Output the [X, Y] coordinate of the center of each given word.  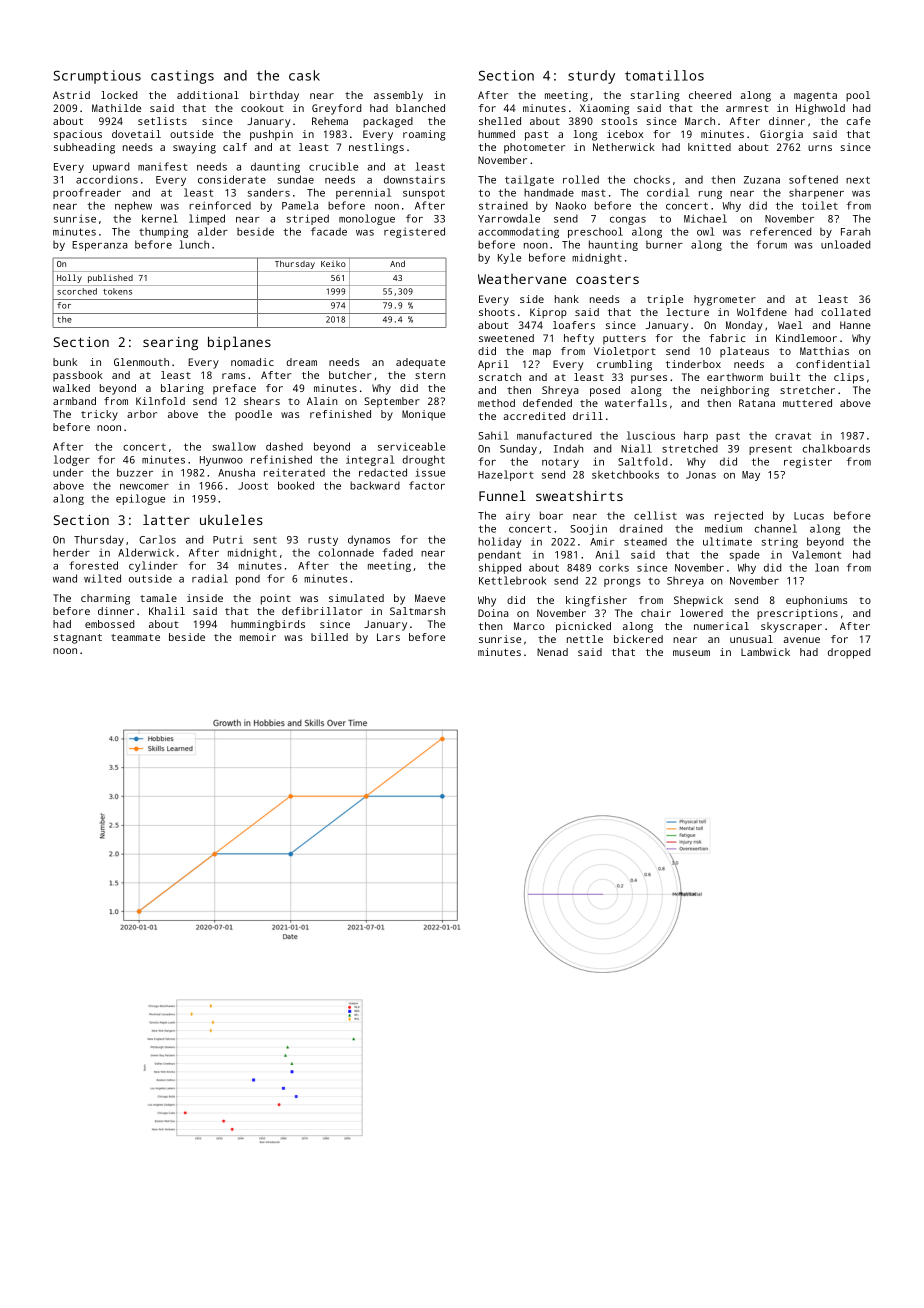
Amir [602, 542]
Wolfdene [762, 312]
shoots [497, 312]
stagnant [78, 639]
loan [827, 567]
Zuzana [762, 180]
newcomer [144, 487]
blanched [420, 108]
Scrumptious [97, 77]
